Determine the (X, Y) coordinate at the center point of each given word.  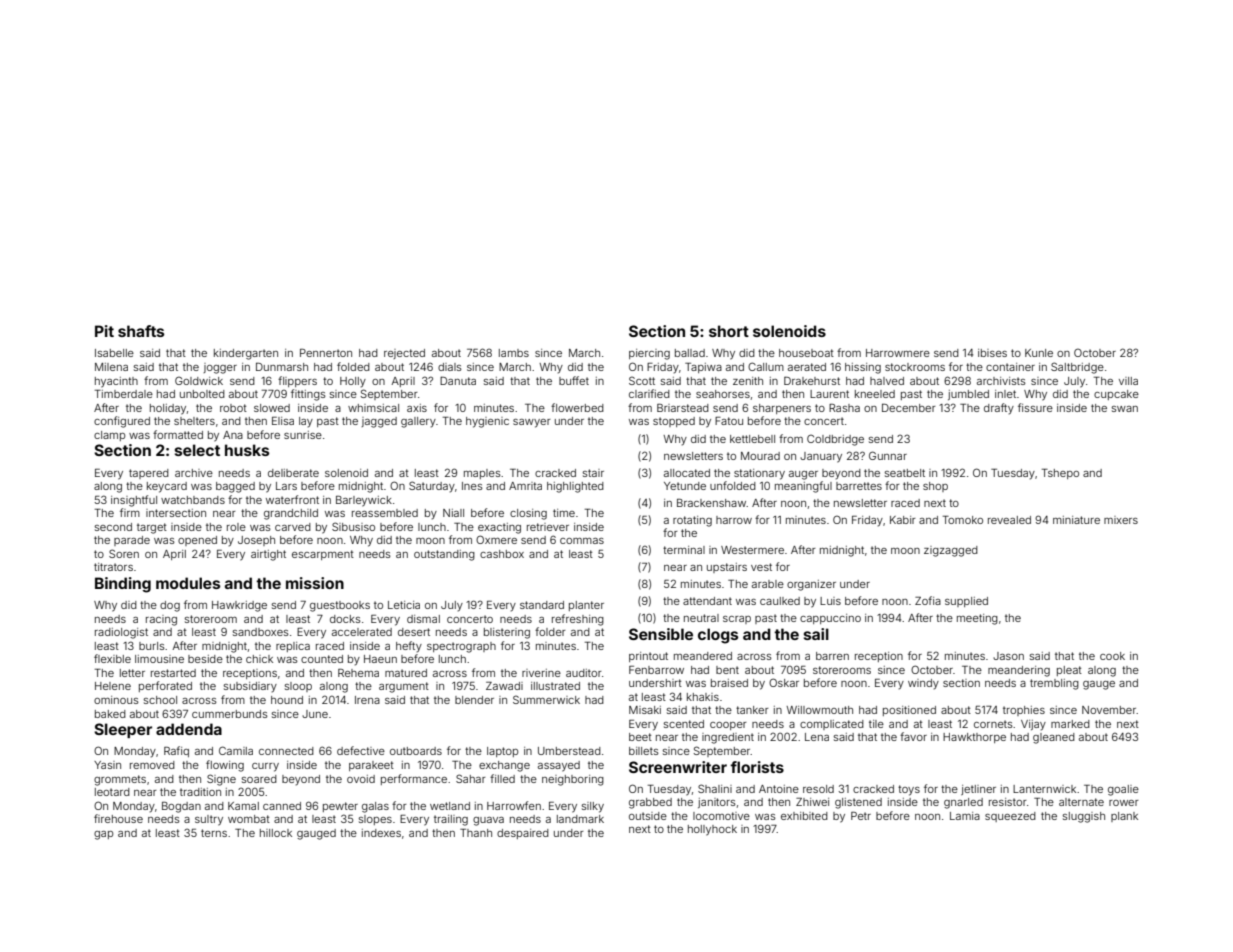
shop (935, 487)
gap (103, 835)
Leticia (404, 605)
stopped (674, 422)
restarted (173, 673)
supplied (966, 602)
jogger (220, 368)
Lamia (965, 816)
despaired (523, 834)
